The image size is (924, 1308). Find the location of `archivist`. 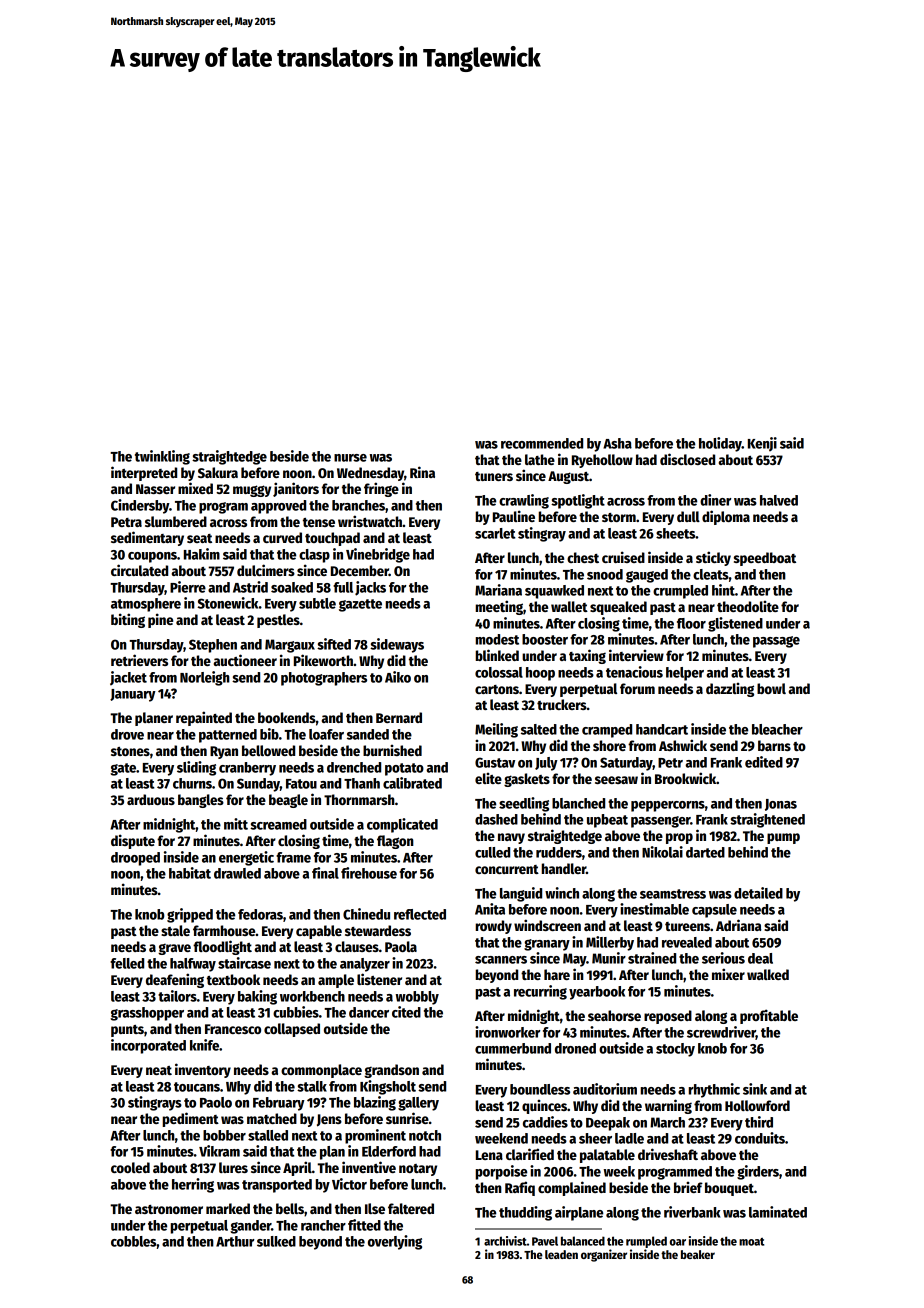

archivist is located at coordinates (505, 1241).
